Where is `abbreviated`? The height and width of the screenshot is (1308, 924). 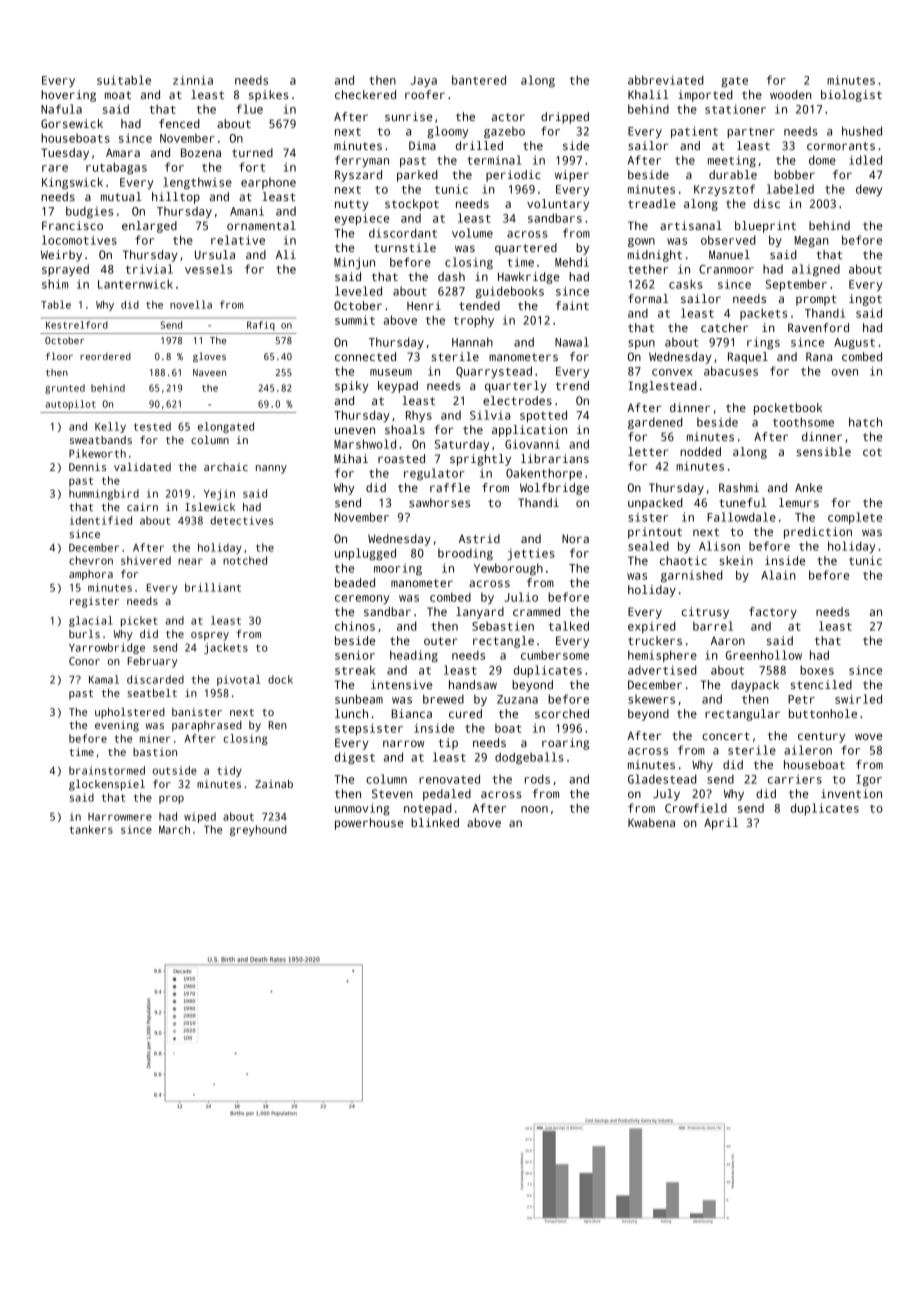
abbreviated is located at coordinates (666, 80).
